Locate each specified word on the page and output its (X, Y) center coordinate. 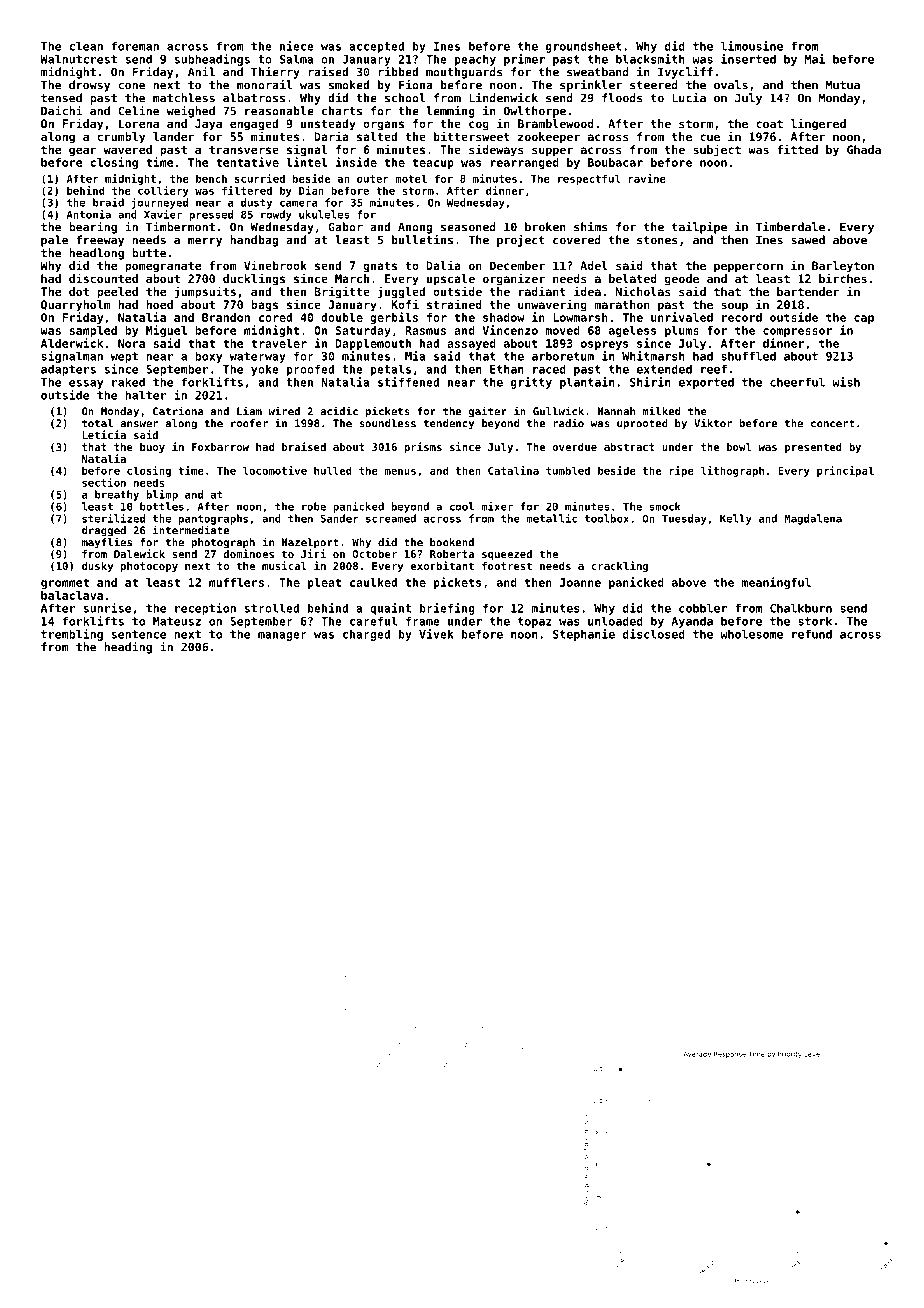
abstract (629, 447)
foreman (135, 46)
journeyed (159, 203)
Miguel (166, 331)
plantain (587, 383)
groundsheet (584, 47)
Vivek (436, 634)
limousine (752, 46)
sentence (139, 634)
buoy (152, 448)
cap (864, 319)
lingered (818, 124)
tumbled (568, 470)
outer (373, 179)
